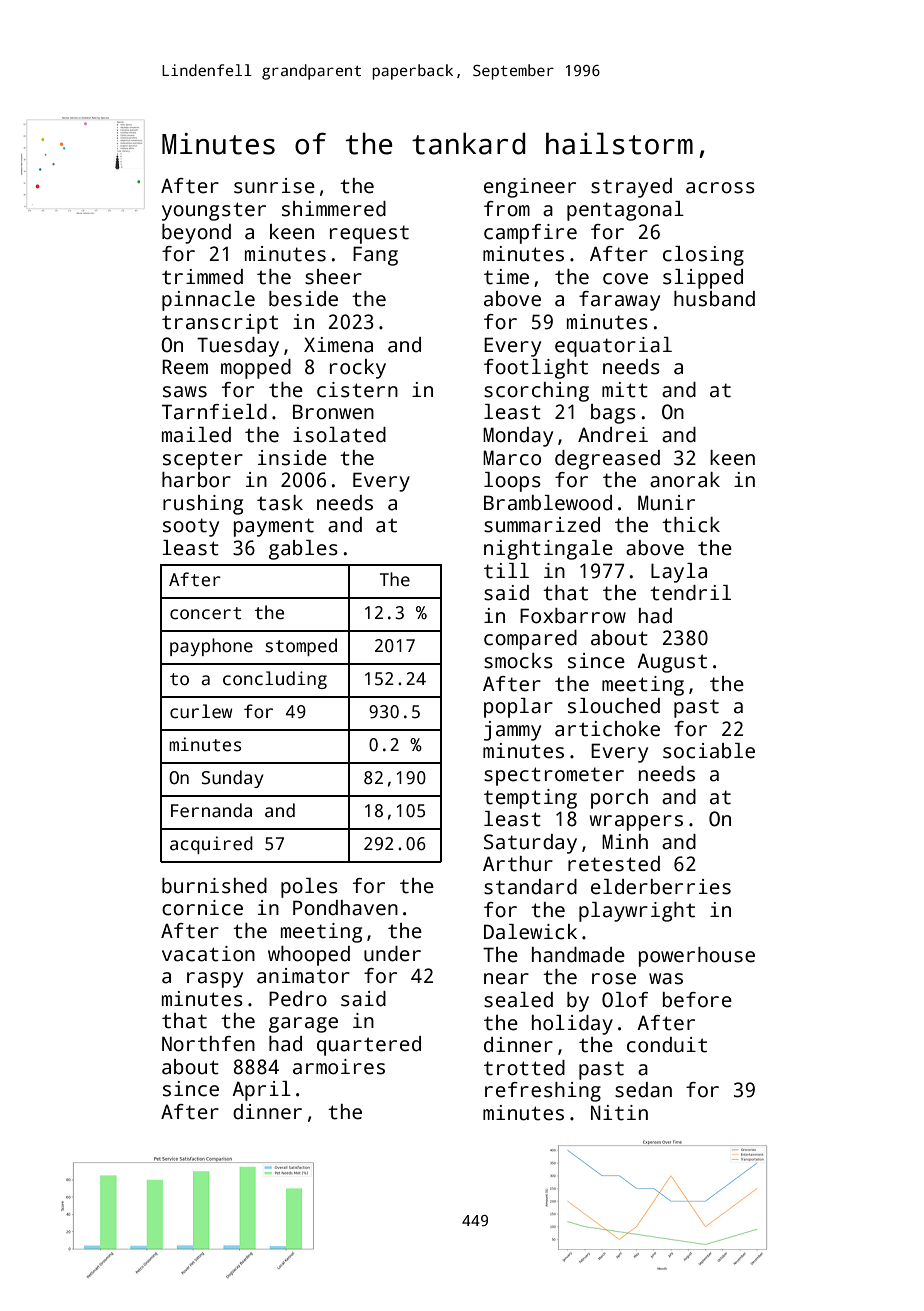 The height and width of the document is (1311, 924). Describe the element at coordinates (392, 954) in the document. I see `under` at that location.
